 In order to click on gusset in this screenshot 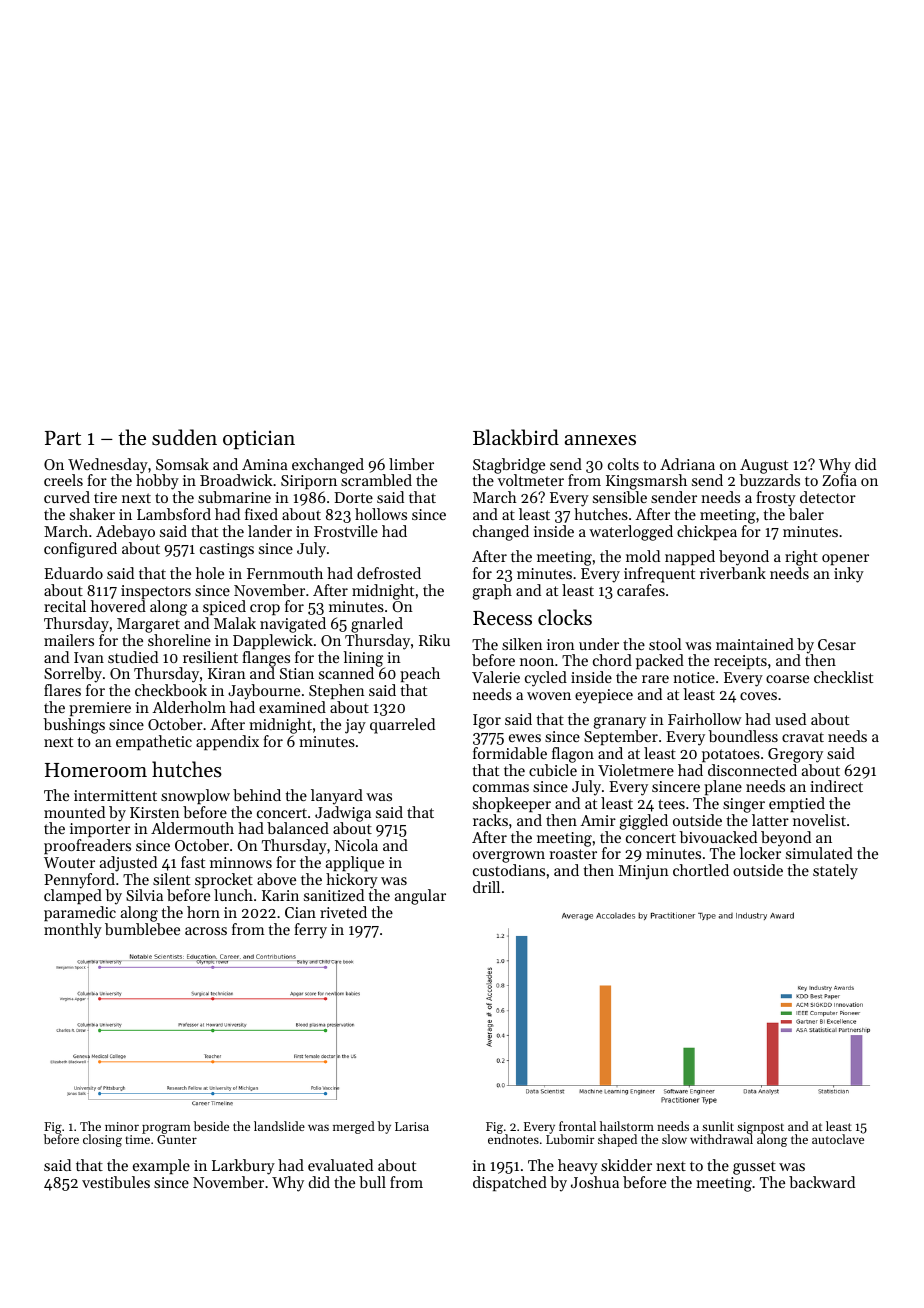, I will do `click(754, 1168)`.
